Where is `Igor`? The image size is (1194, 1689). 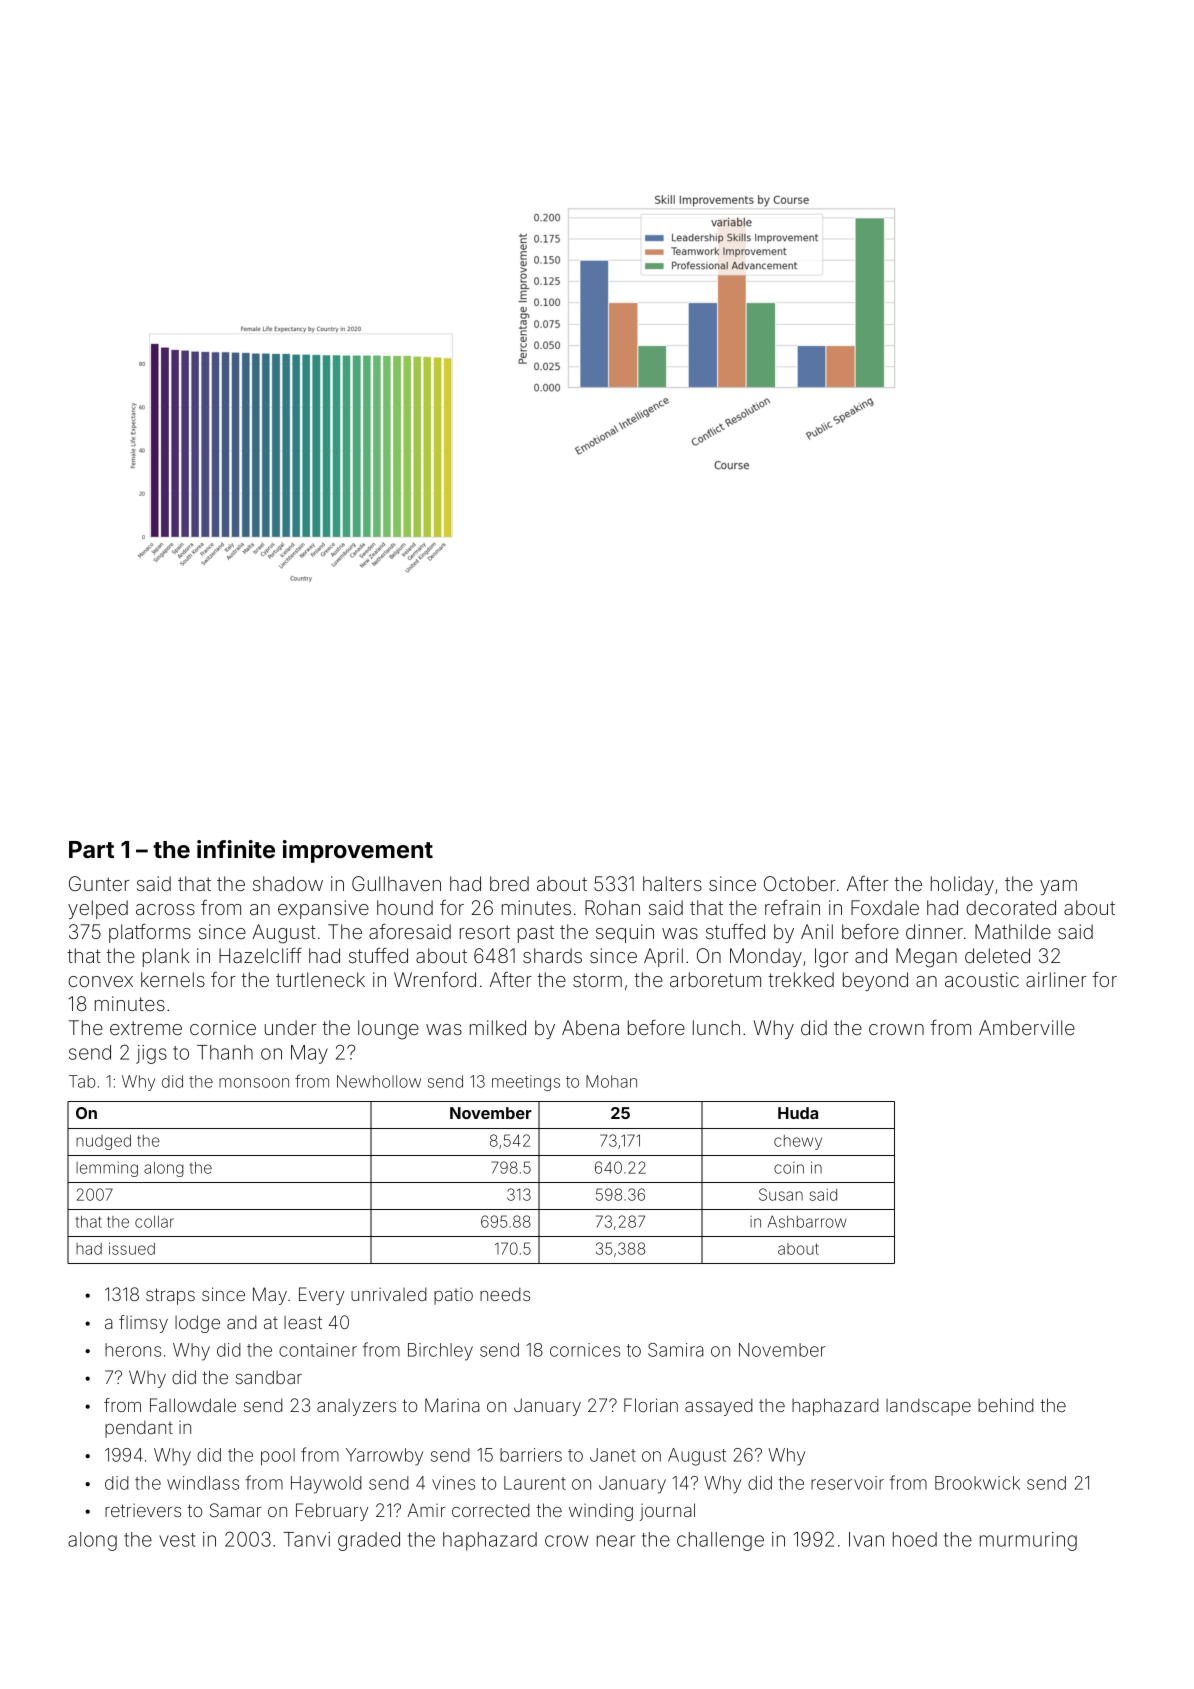
Igor is located at coordinates (832, 958).
